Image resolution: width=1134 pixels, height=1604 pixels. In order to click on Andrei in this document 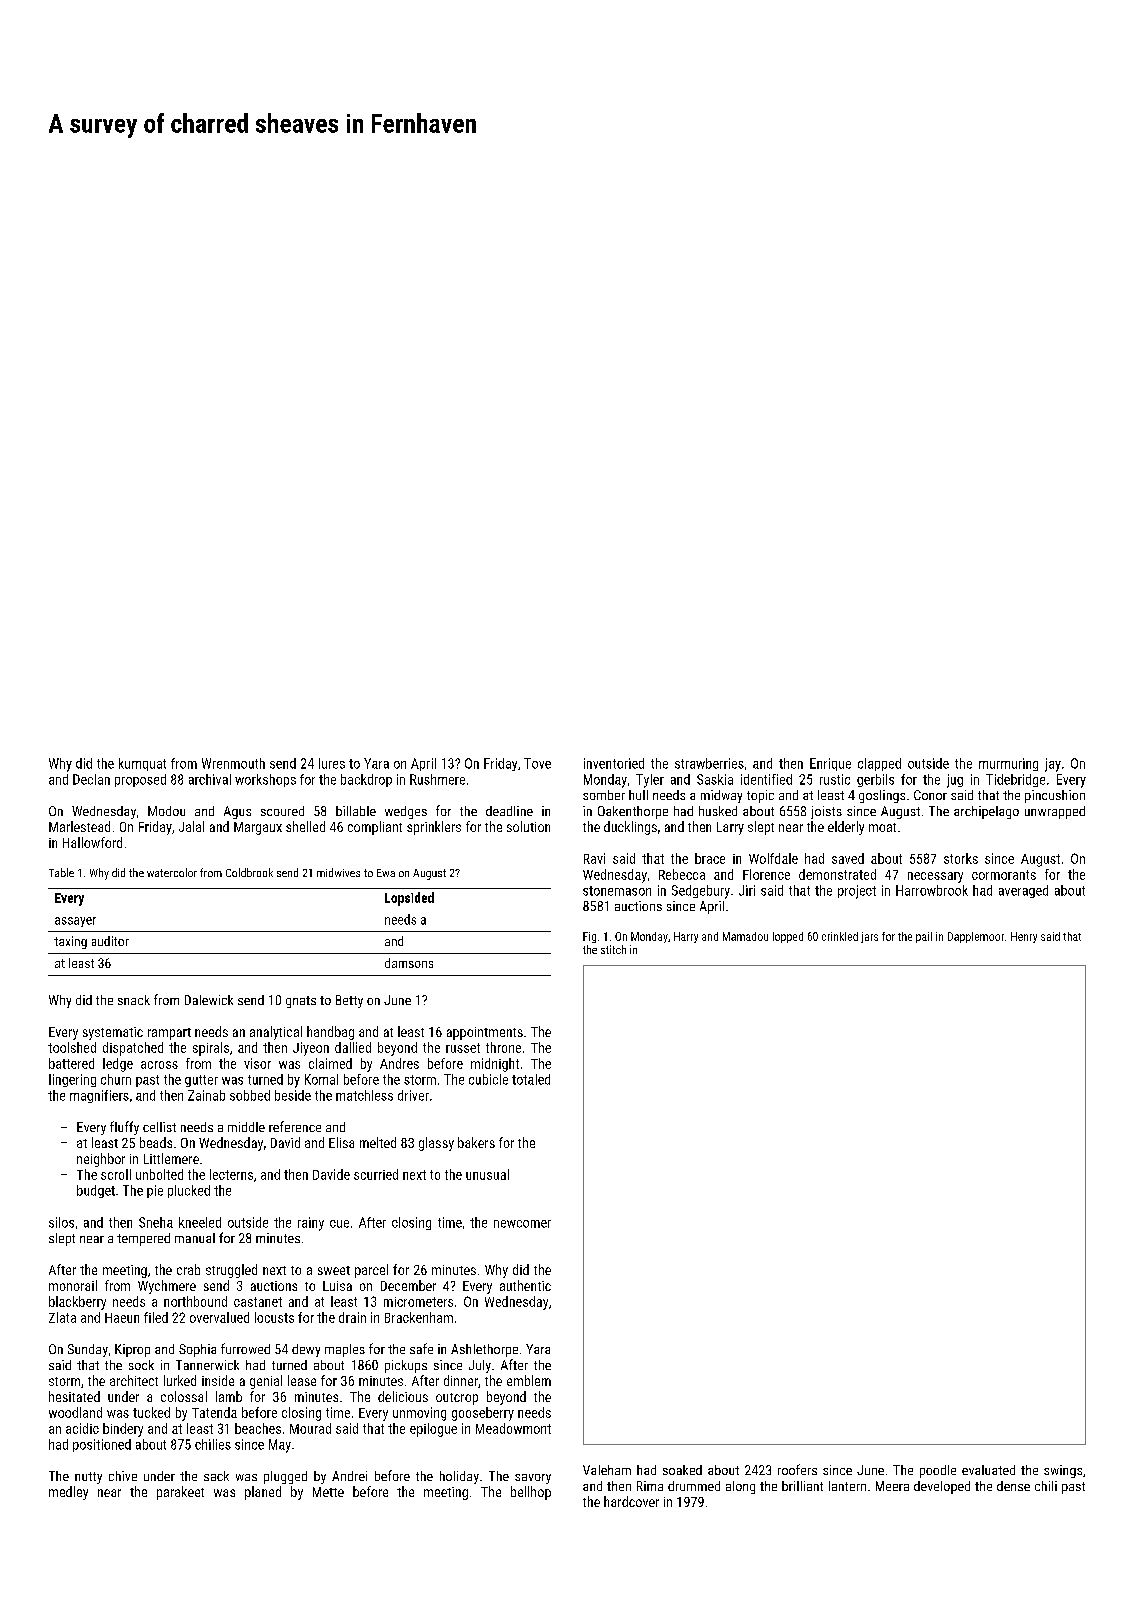, I will do `click(349, 1476)`.
